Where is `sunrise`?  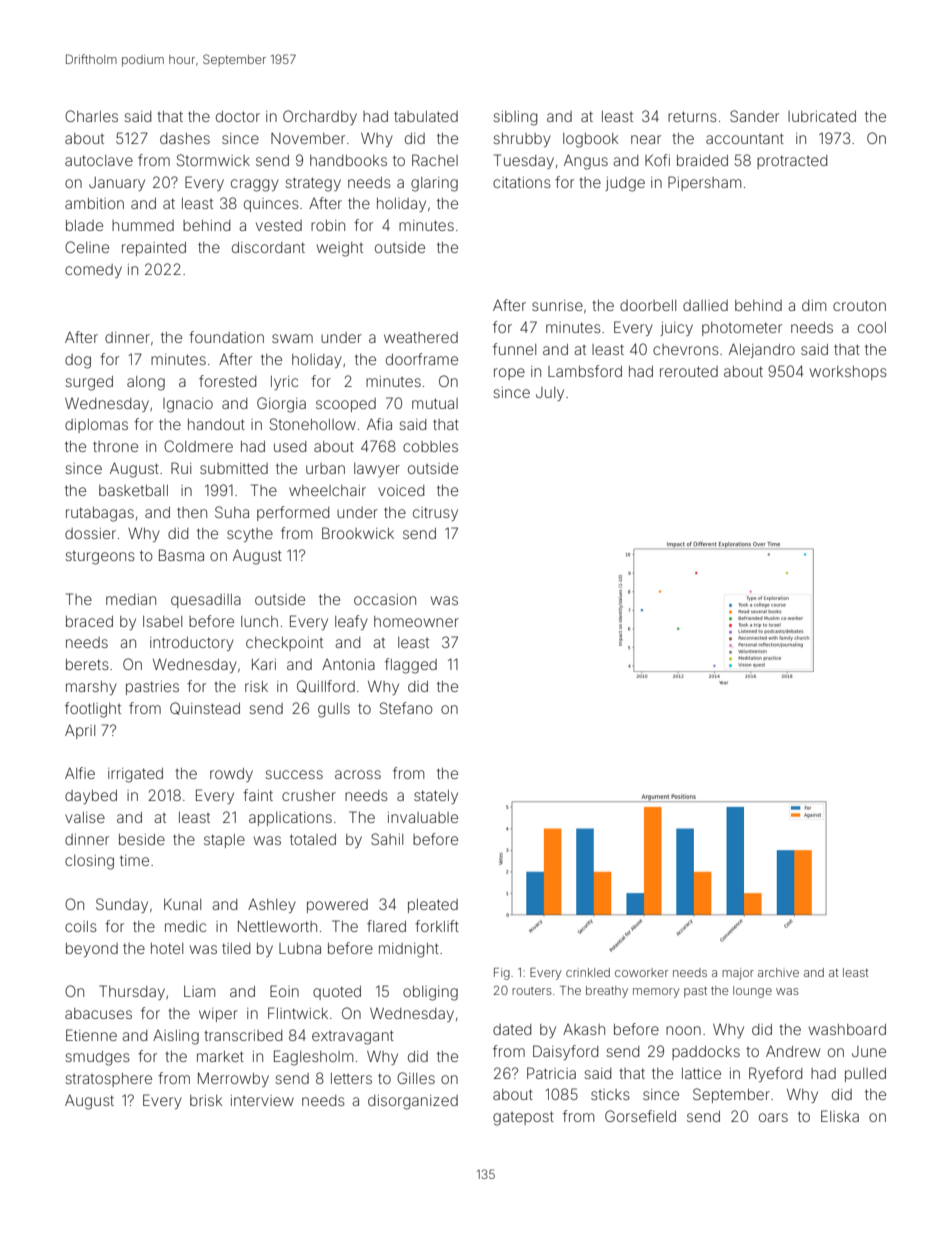
sunrise is located at coordinates (557, 305).
